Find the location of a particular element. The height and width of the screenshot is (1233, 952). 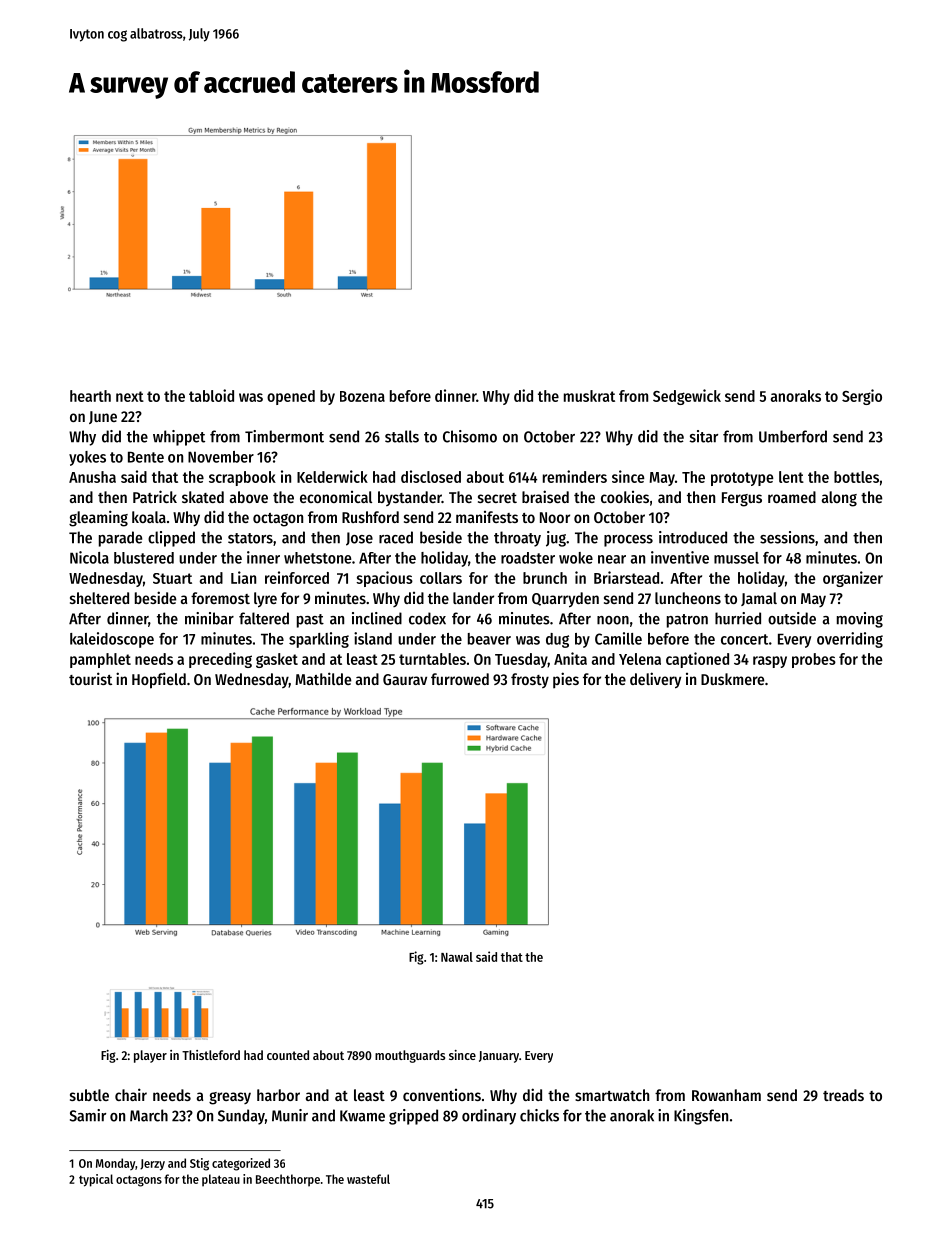

jug is located at coordinates (556, 539).
